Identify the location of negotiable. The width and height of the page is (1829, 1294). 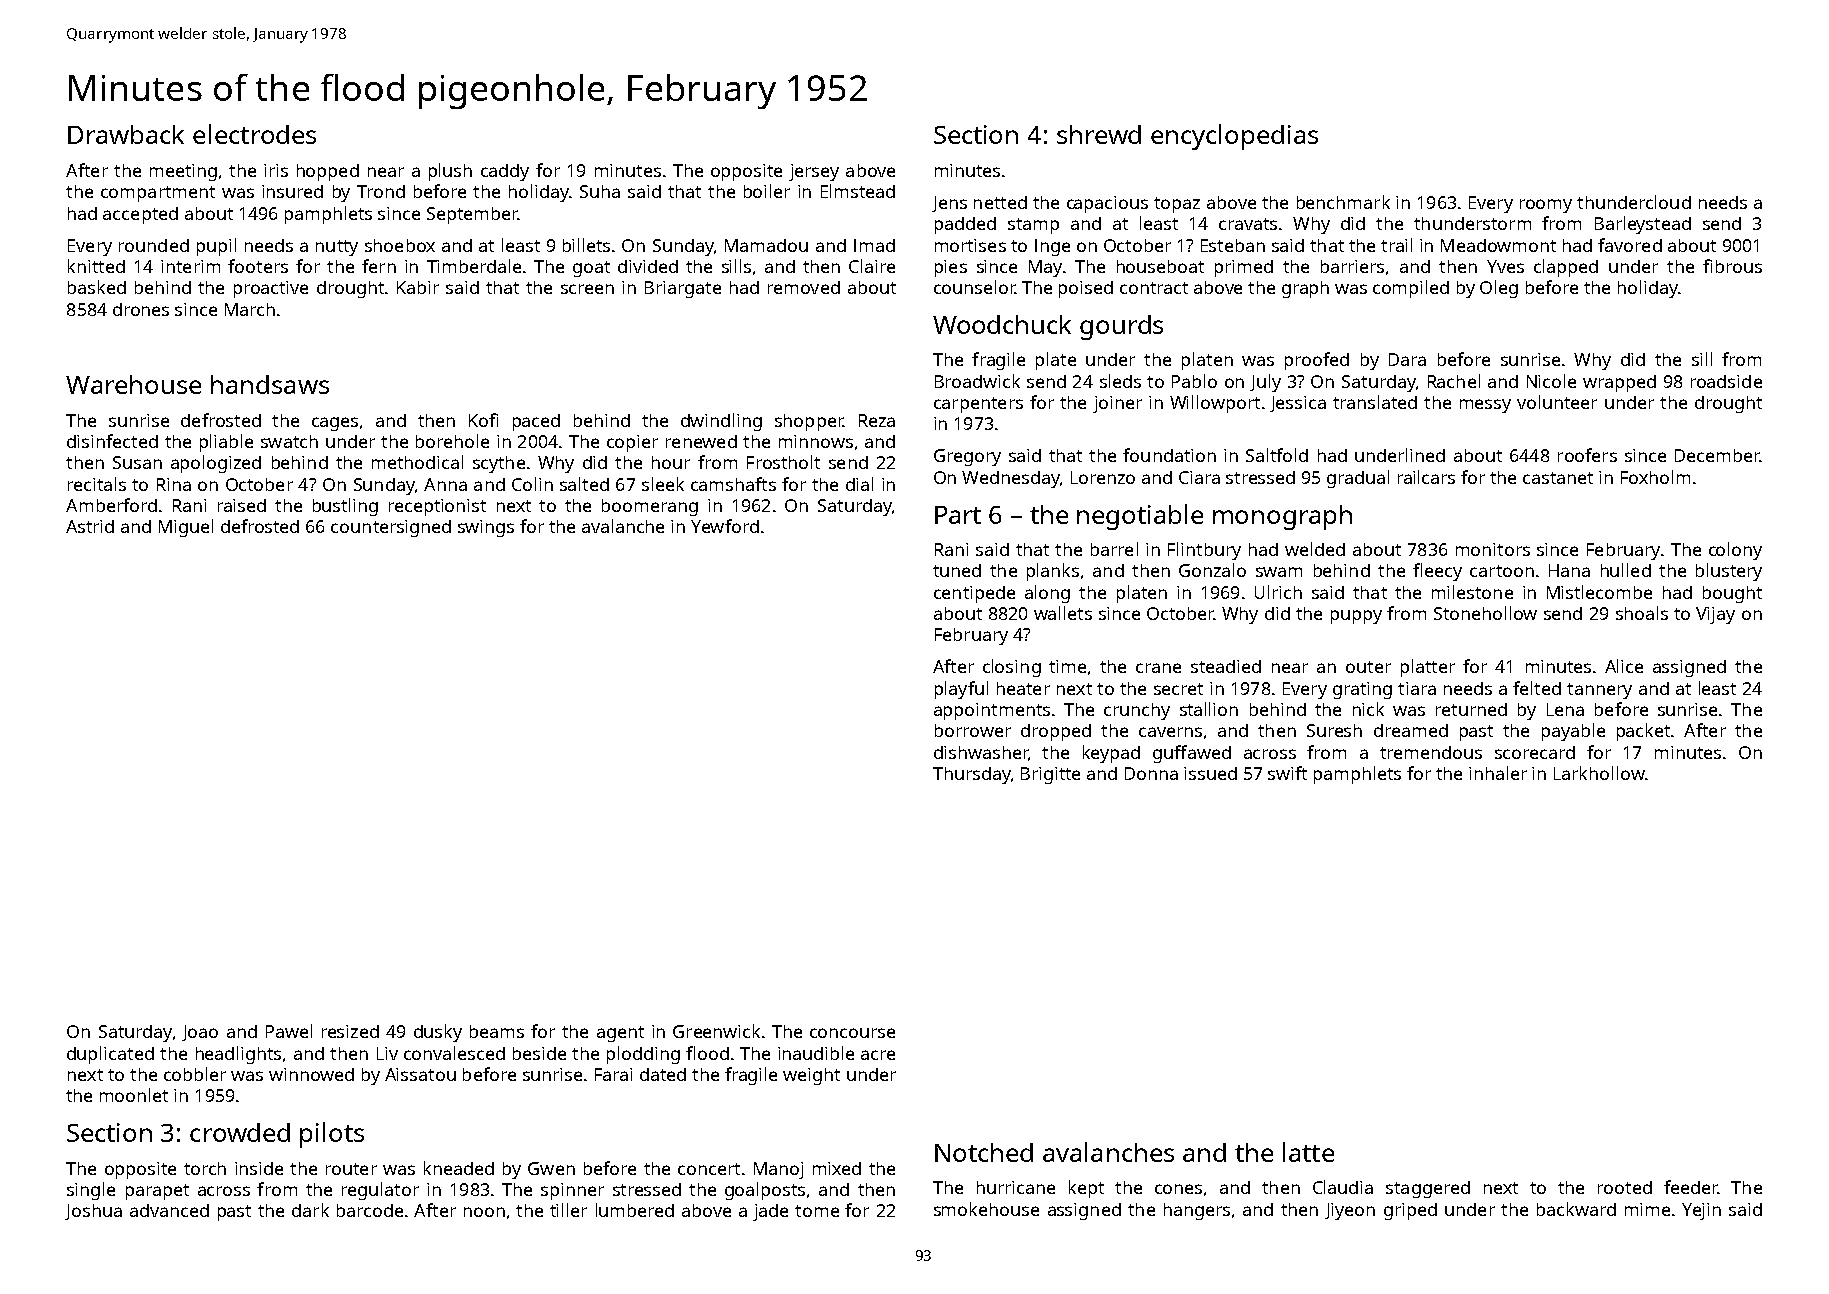
(1140, 517).
